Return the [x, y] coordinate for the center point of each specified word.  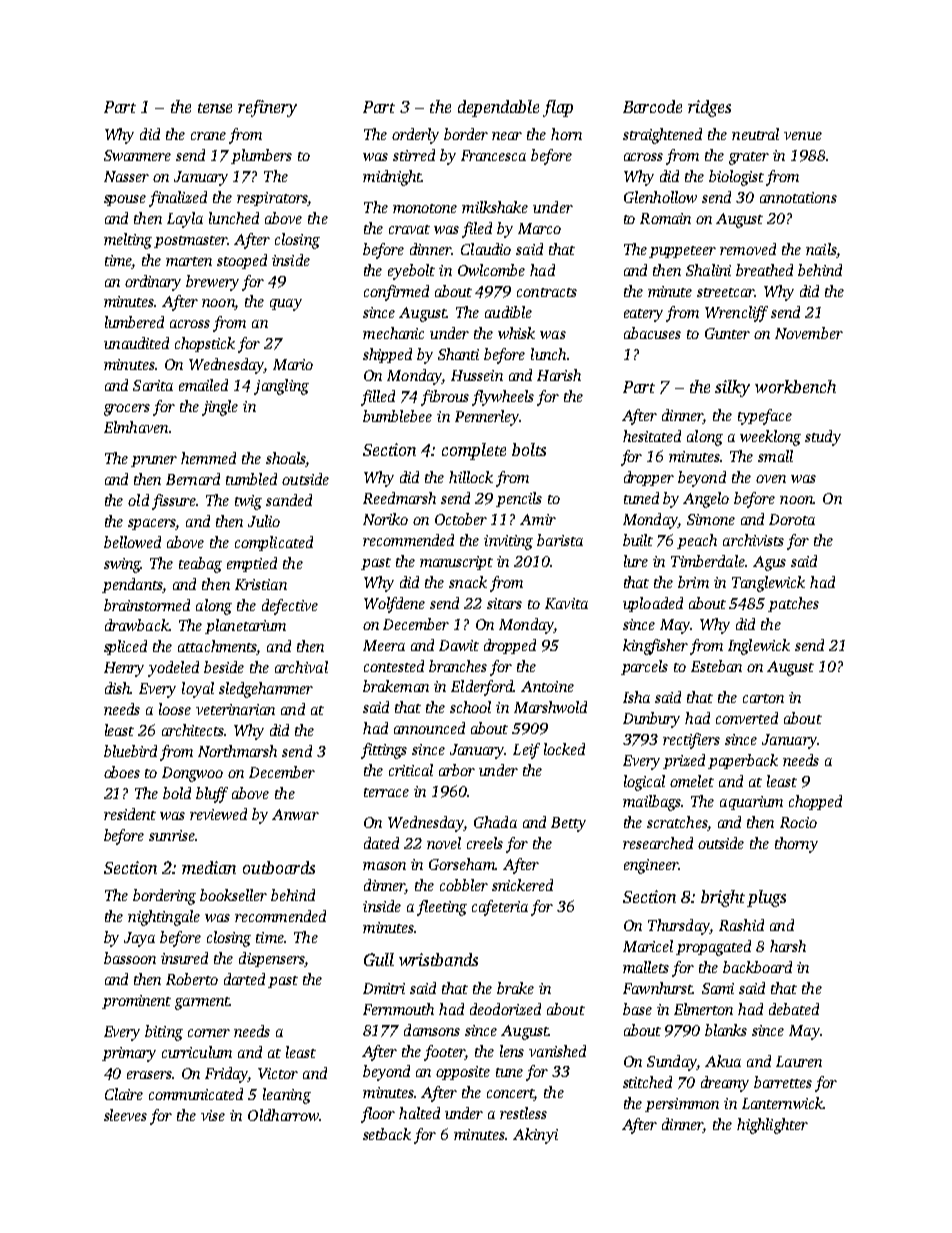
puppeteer [682, 252]
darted [244, 979]
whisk [516, 333]
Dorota [792, 519]
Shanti [458, 354]
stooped [242, 261]
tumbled [251, 479]
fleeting [442, 908]
